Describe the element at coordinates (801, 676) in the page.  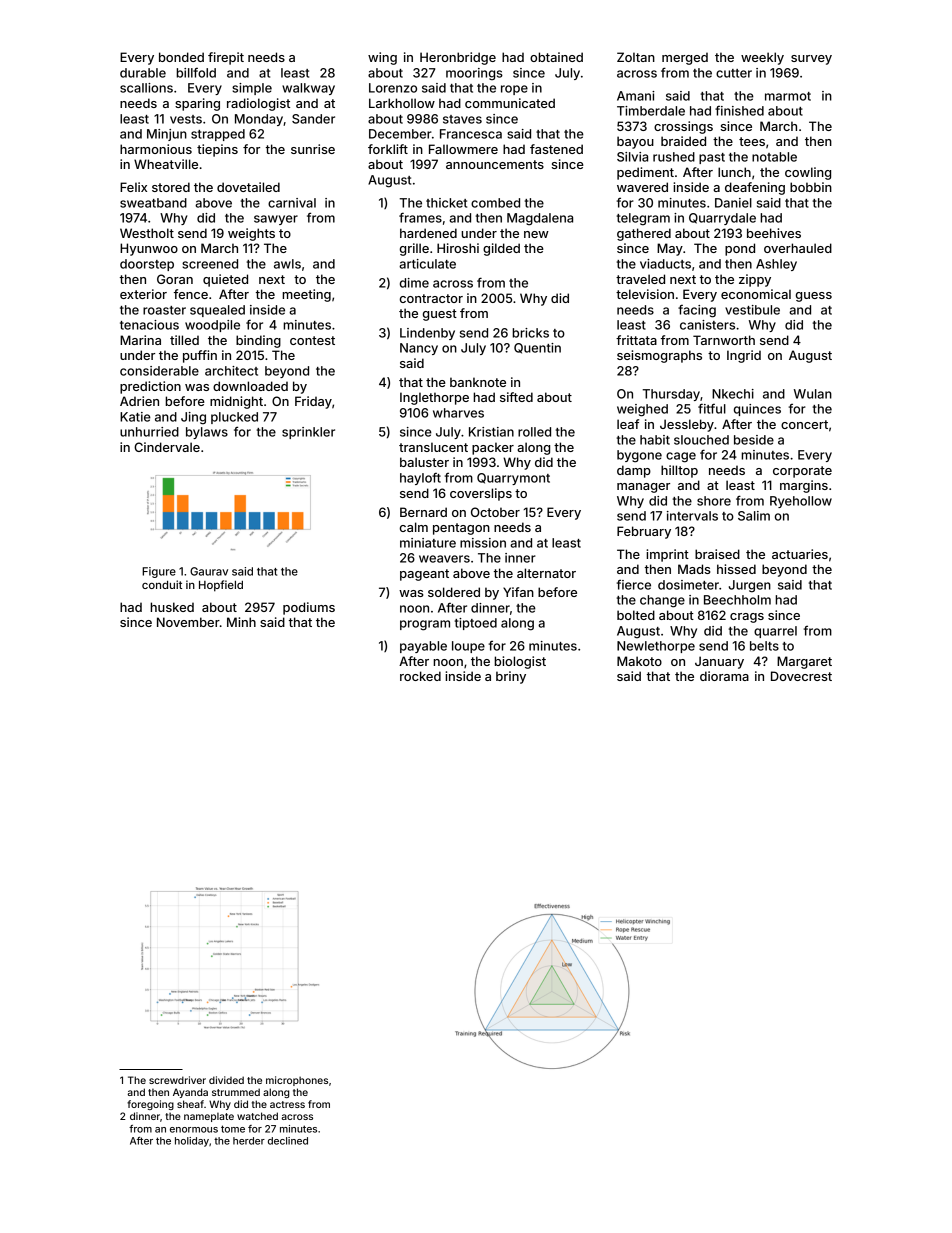
I see `Dovecrest` at that location.
